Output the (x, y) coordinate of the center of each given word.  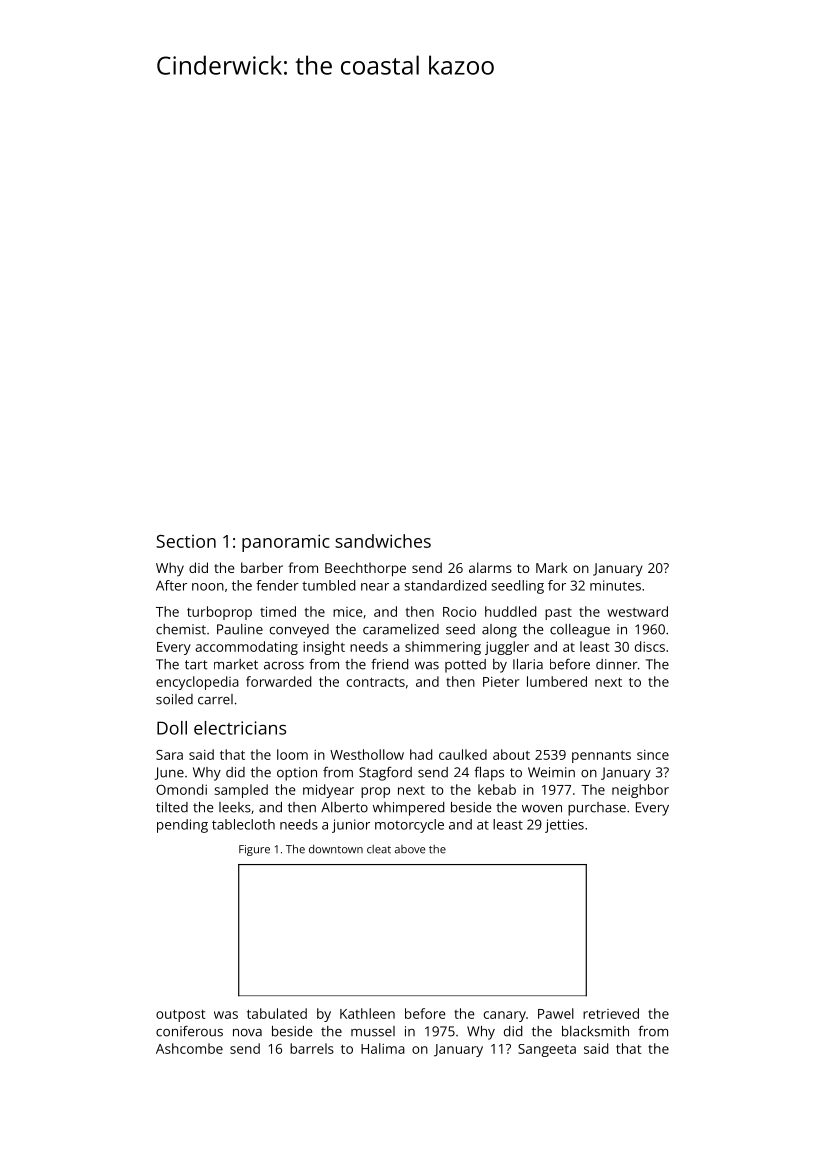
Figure (254, 850)
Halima (383, 1048)
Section (186, 541)
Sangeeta (547, 1050)
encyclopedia (197, 683)
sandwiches (383, 541)
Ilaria (528, 664)
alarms (490, 567)
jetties (564, 826)
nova (247, 1033)
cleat (379, 849)
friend (389, 664)
